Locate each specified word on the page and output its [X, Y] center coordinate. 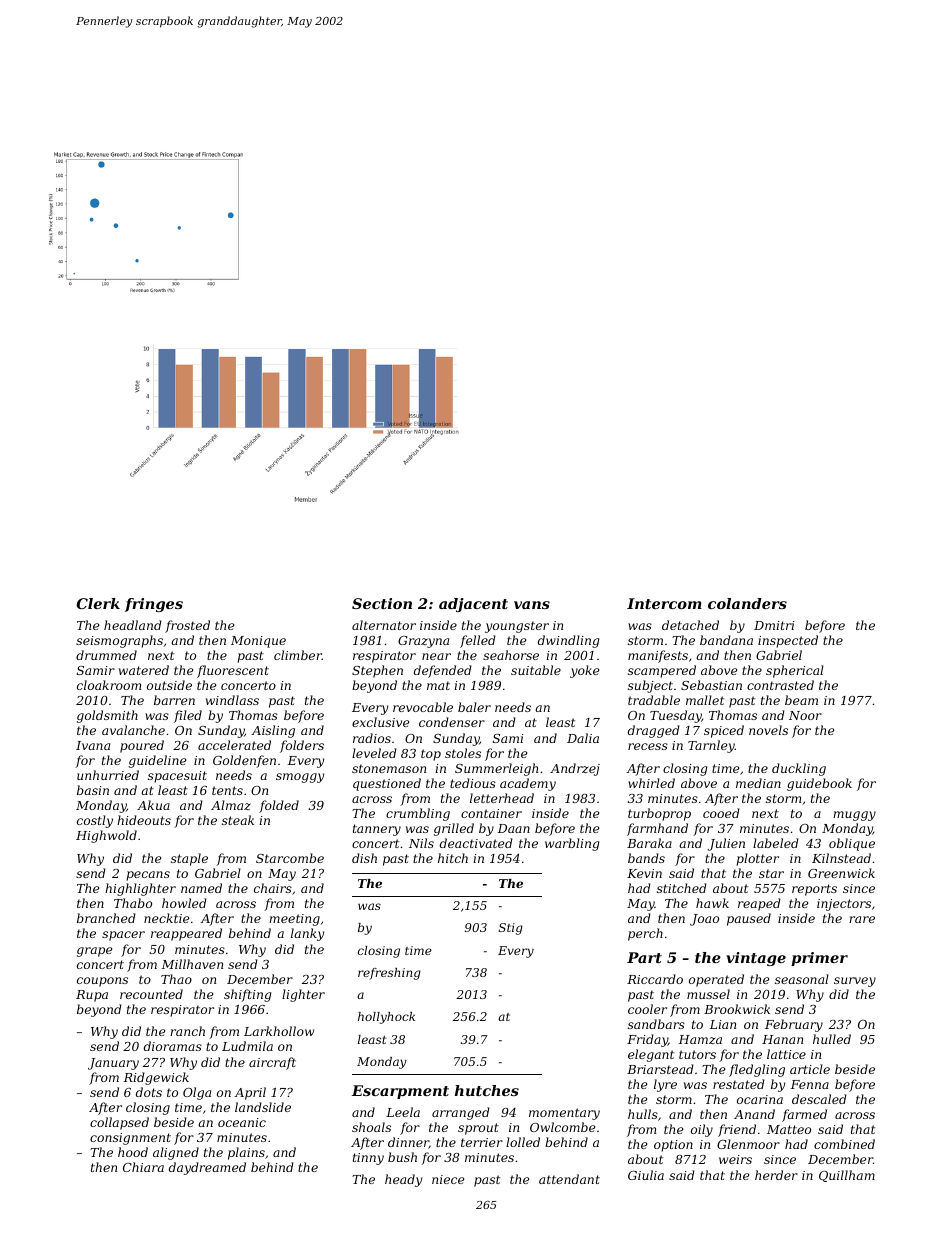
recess [648, 746]
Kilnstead [841, 858]
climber [298, 655]
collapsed [119, 1123]
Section [382, 603]
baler [474, 707]
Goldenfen [244, 761]
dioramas [173, 1046]
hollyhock [386, 1018]
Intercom [664, 603]
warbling [572, 844]
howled [184, 903]
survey [855, 982]
